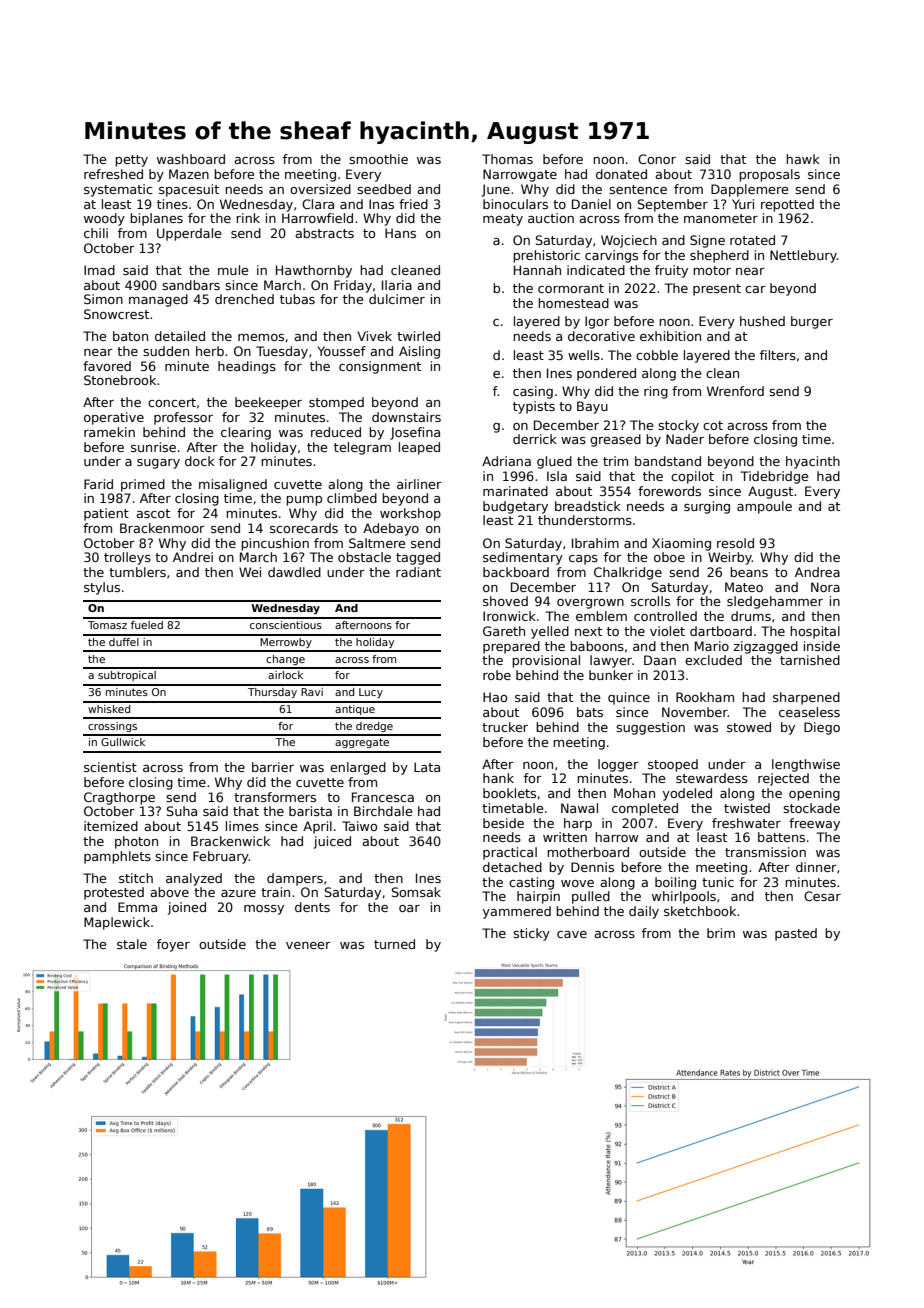 Image resolution: width=924 pixels, height=1308 pixels. I want to click on Conor, so click(657, 159).
